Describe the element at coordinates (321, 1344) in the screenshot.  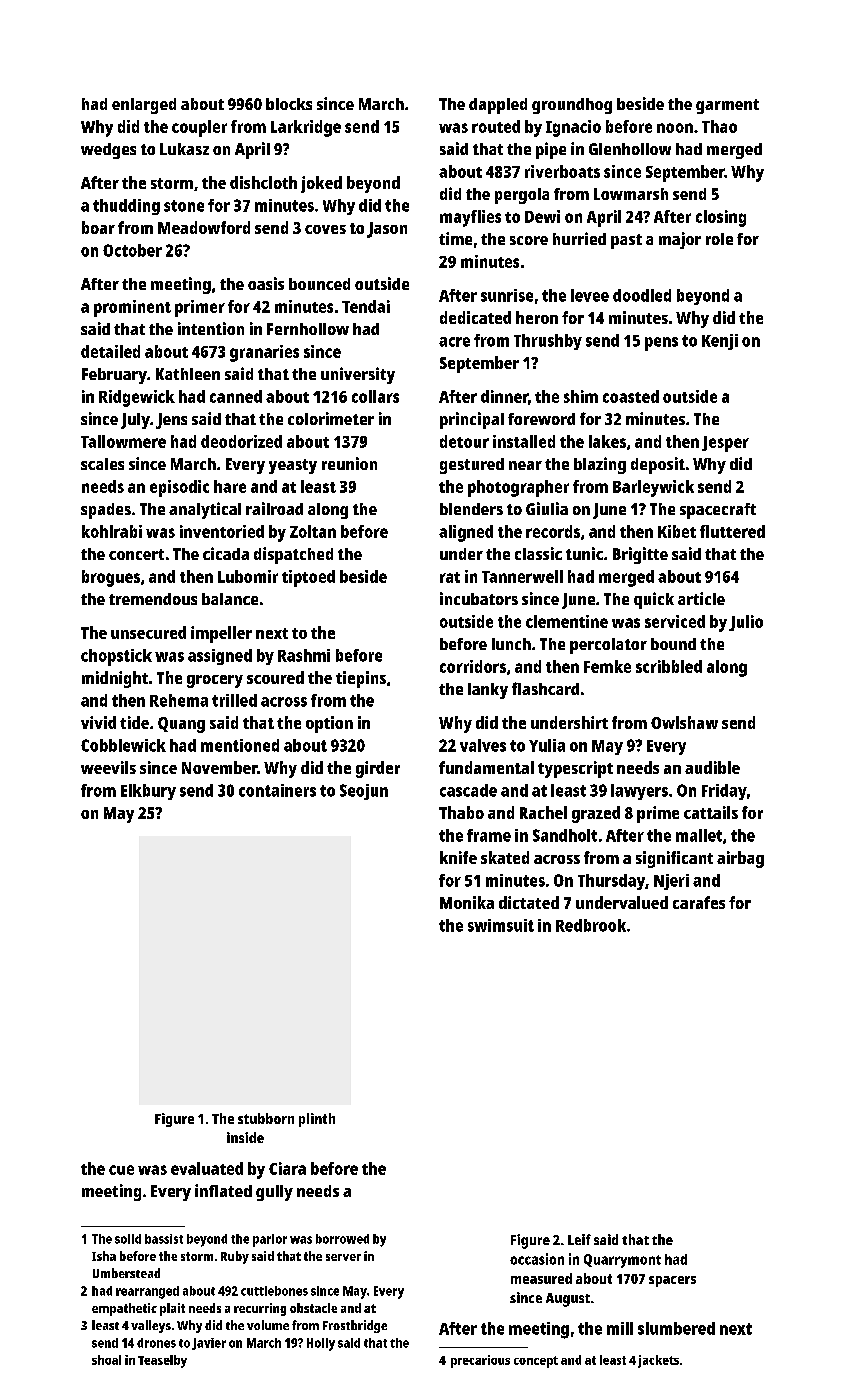
I see `Holly` at that location.
